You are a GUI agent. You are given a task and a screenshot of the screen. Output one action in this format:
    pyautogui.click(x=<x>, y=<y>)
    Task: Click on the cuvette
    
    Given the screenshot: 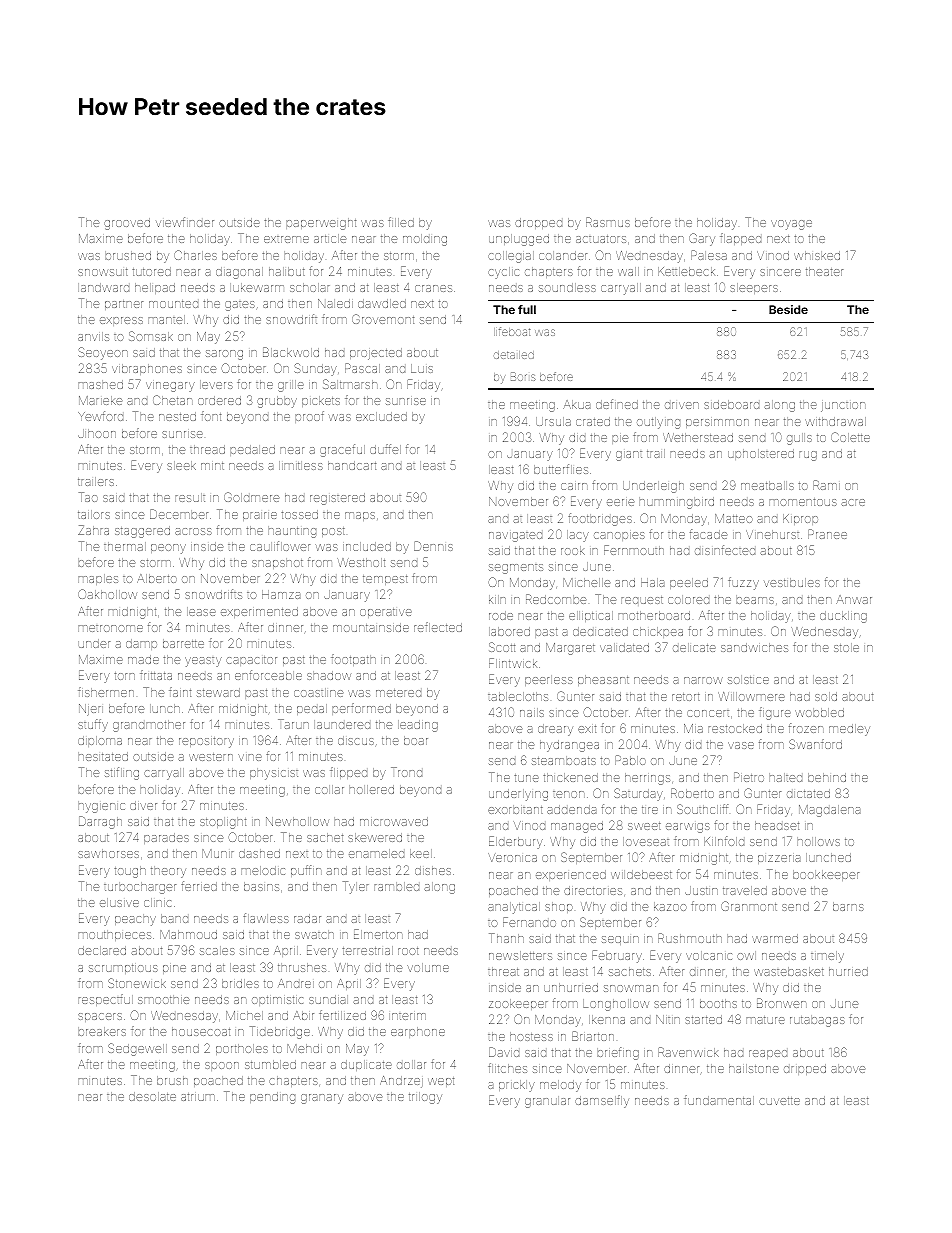 What is the action you would take?
    pyautogui.click(x=779, y=1101)
